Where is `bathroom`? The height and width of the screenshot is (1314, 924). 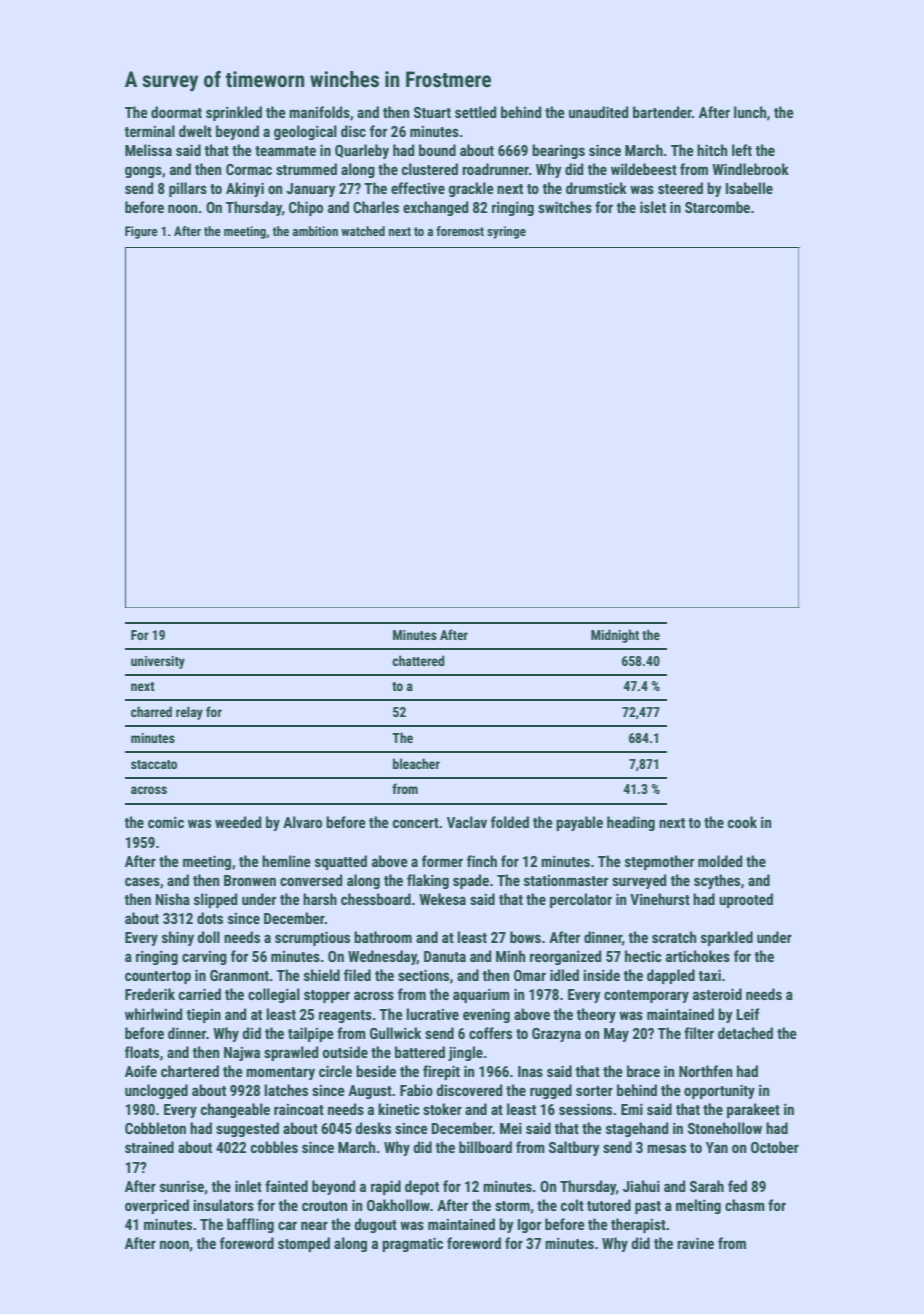 bathroom is located at coordinates (383, 937).
